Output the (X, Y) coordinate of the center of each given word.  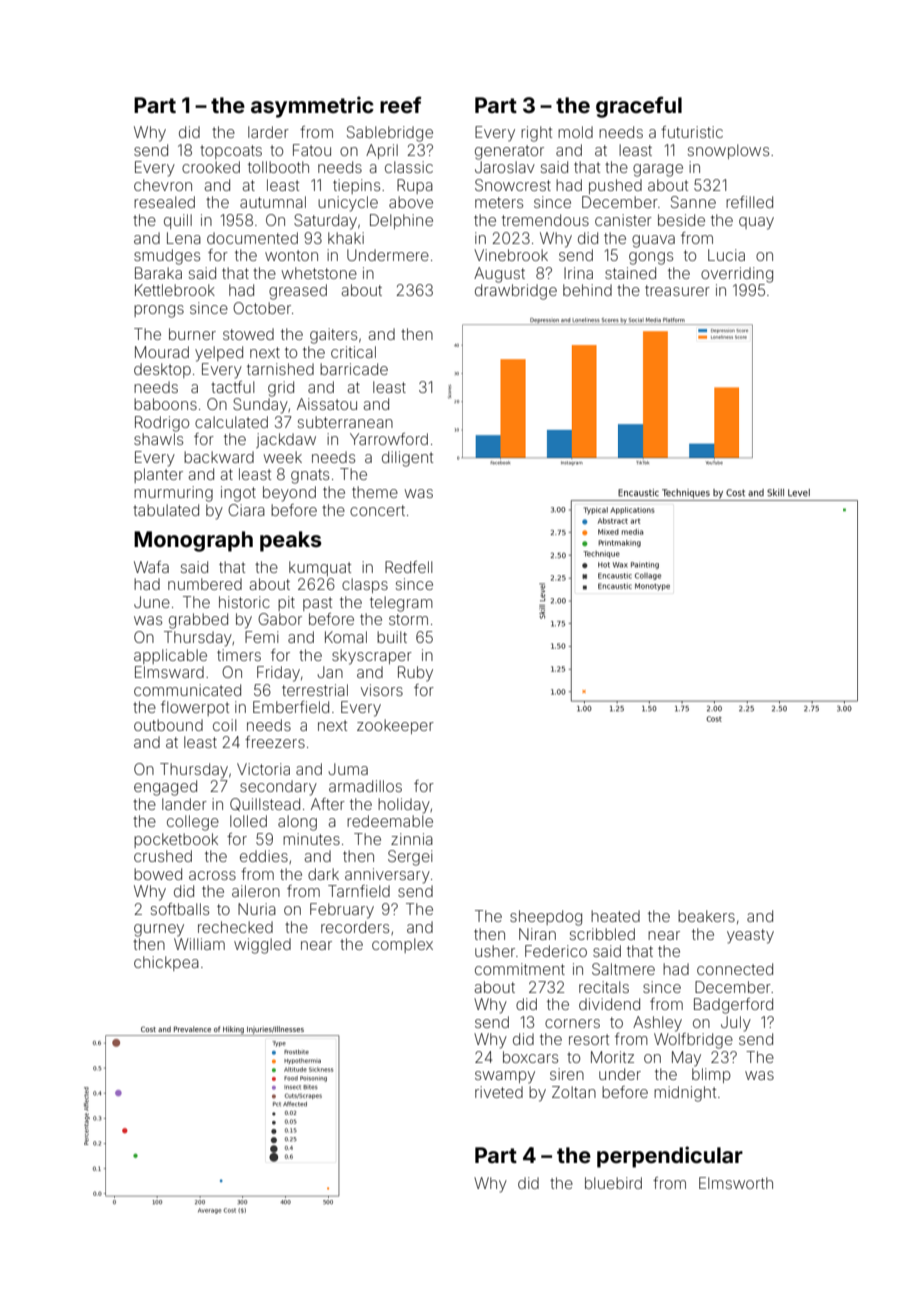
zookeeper (395, 726)
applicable (170, 656)
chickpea (166, 963)
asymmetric (312, 107)
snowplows (728, 151)
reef (401, 104)
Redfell (409, 567)
